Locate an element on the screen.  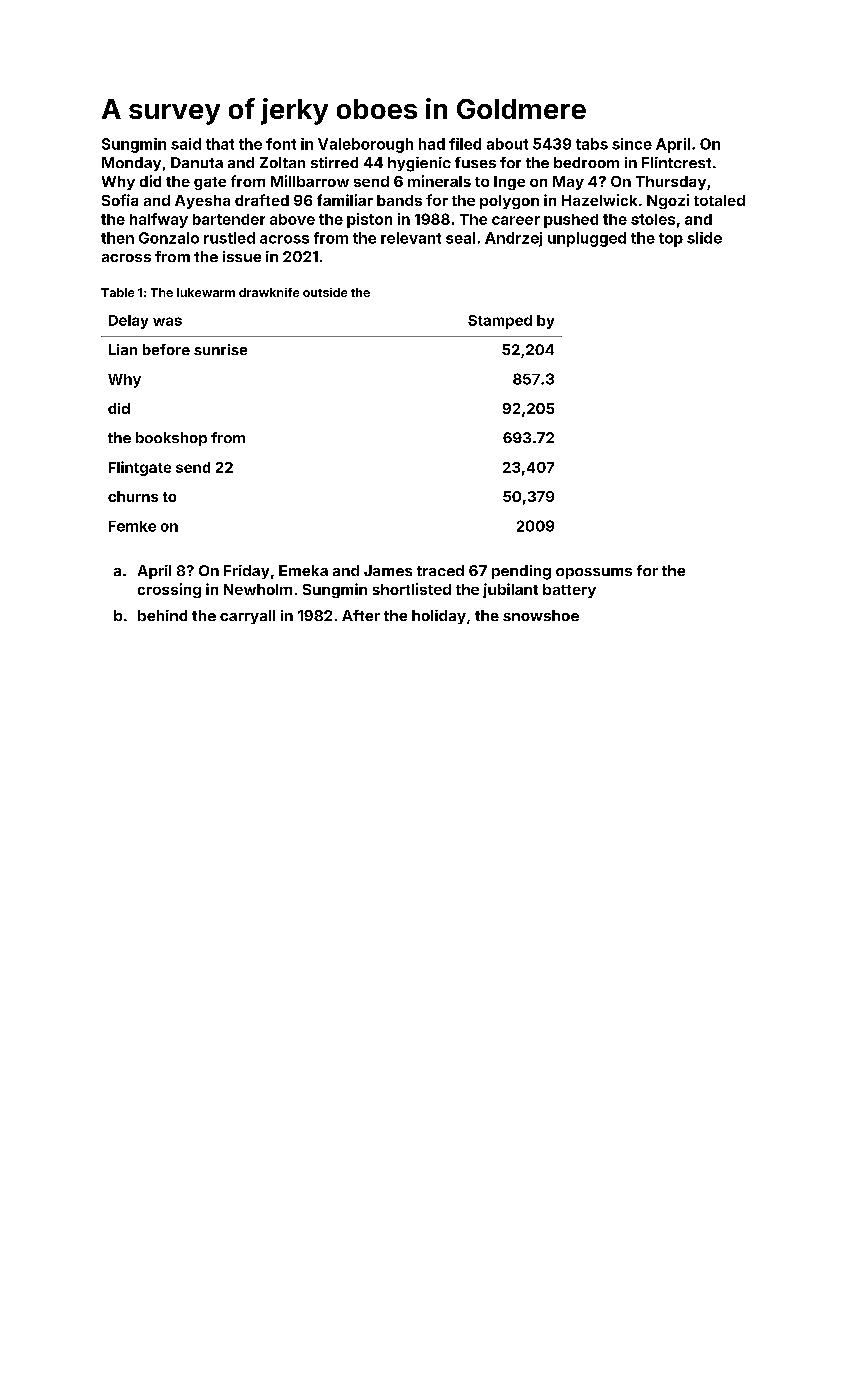
said is located at coordinates (186, 144).
